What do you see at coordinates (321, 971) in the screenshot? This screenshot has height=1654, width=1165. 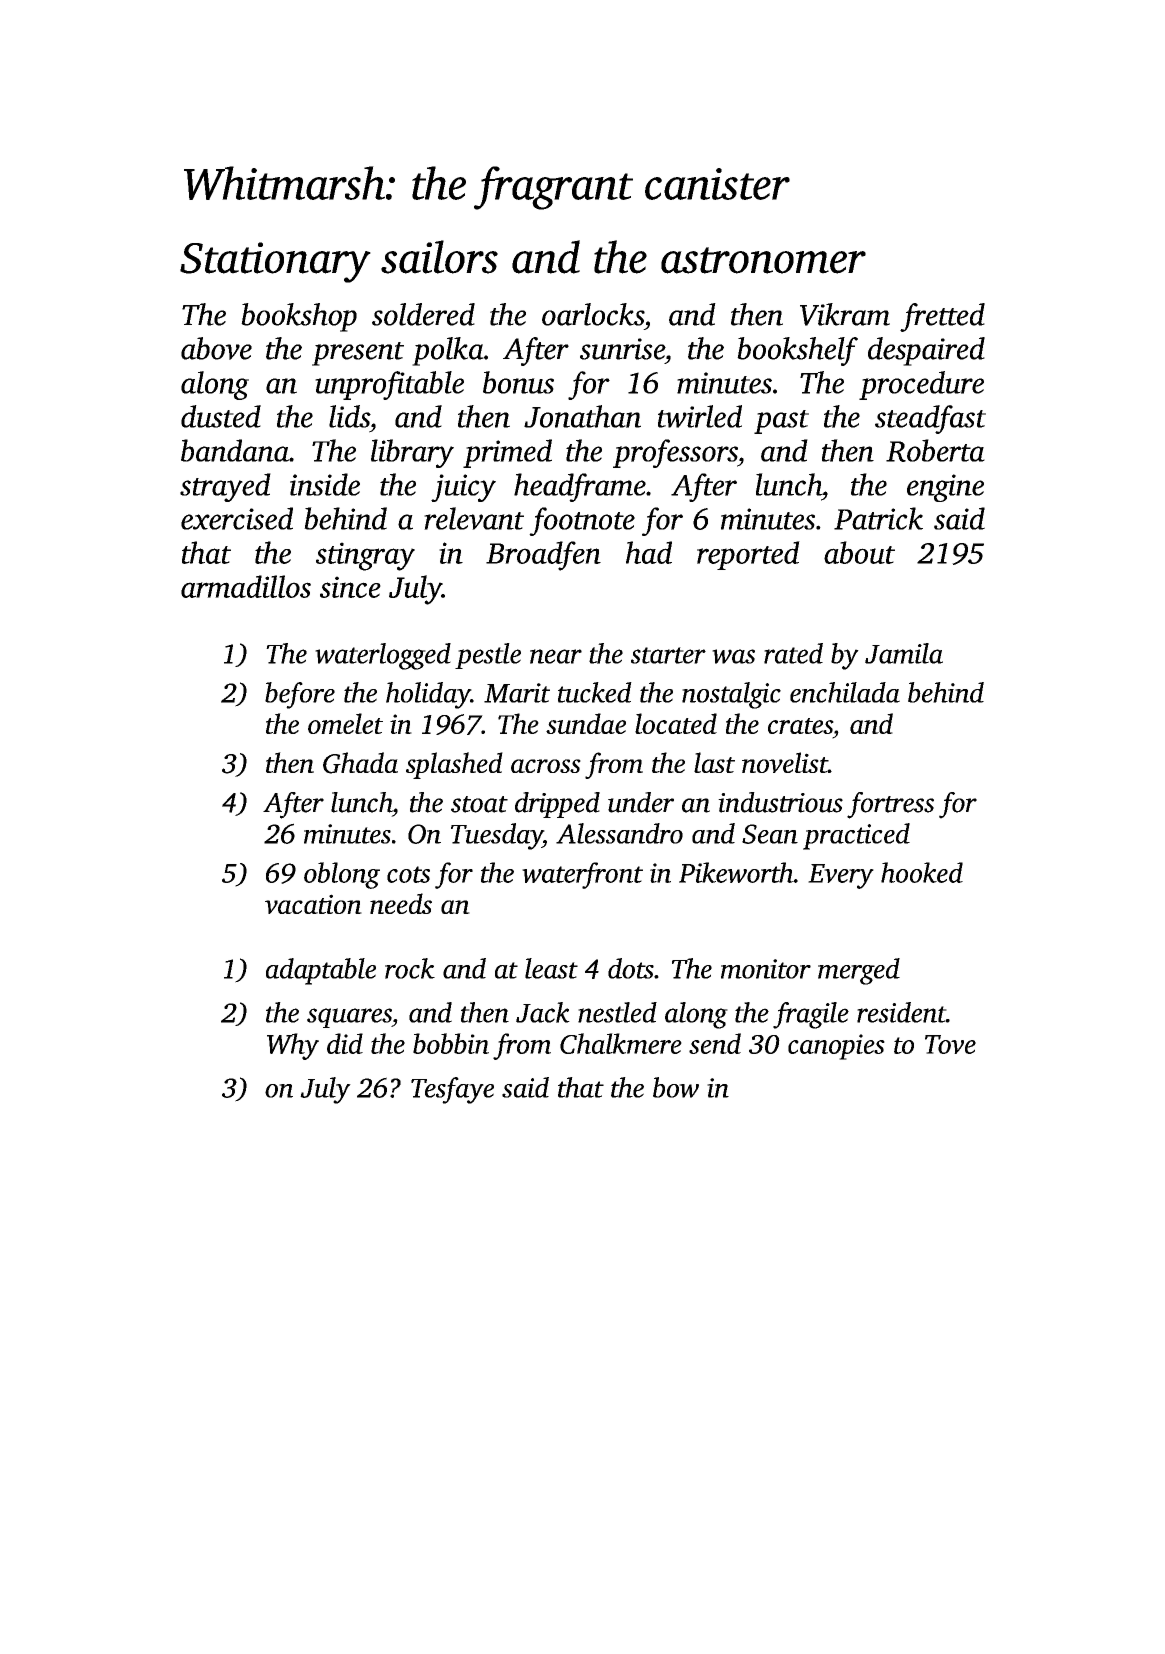 I see `adaptable` at bounding box center [321, 971].
